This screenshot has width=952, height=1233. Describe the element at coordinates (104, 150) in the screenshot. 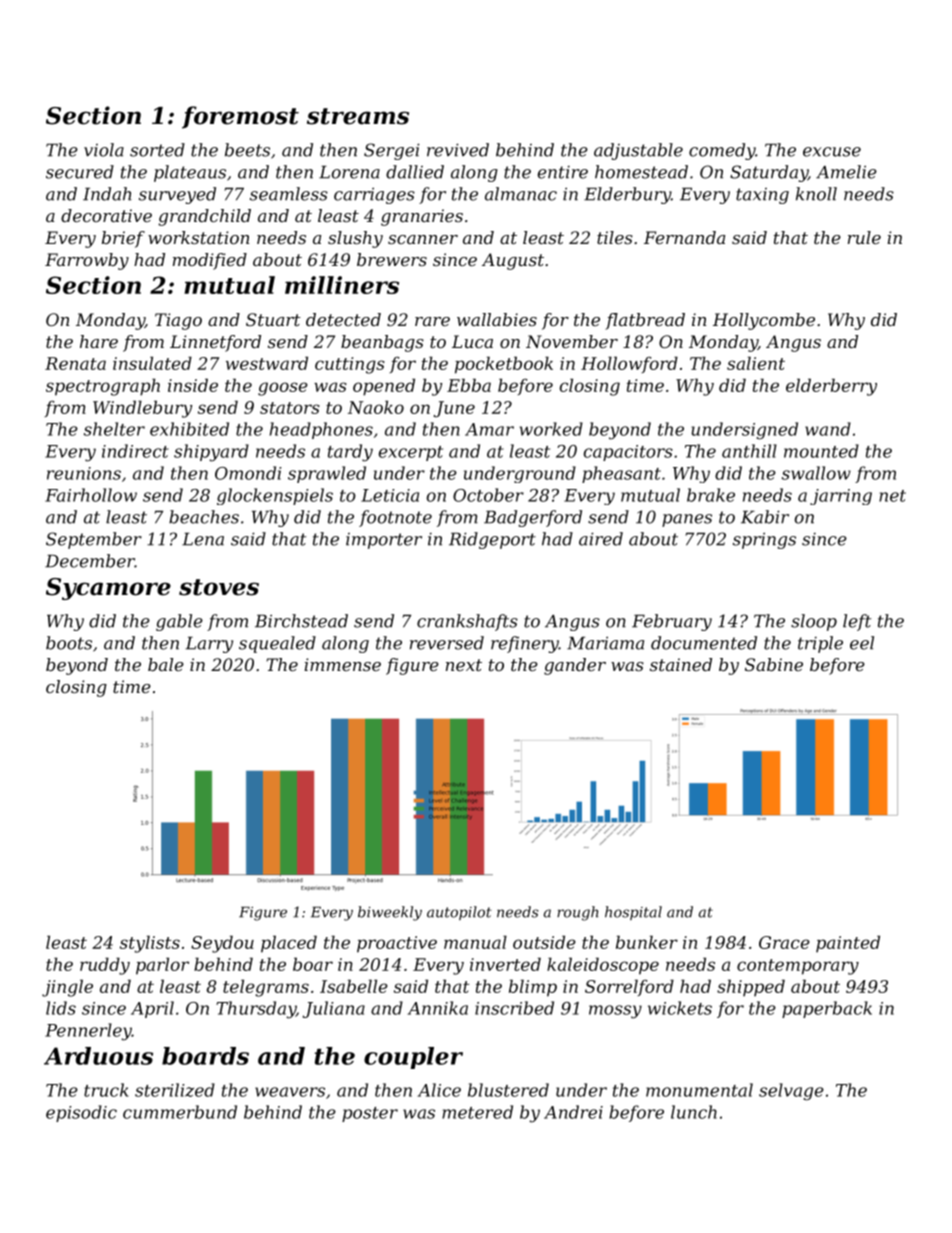

I see `viola` at that location.
